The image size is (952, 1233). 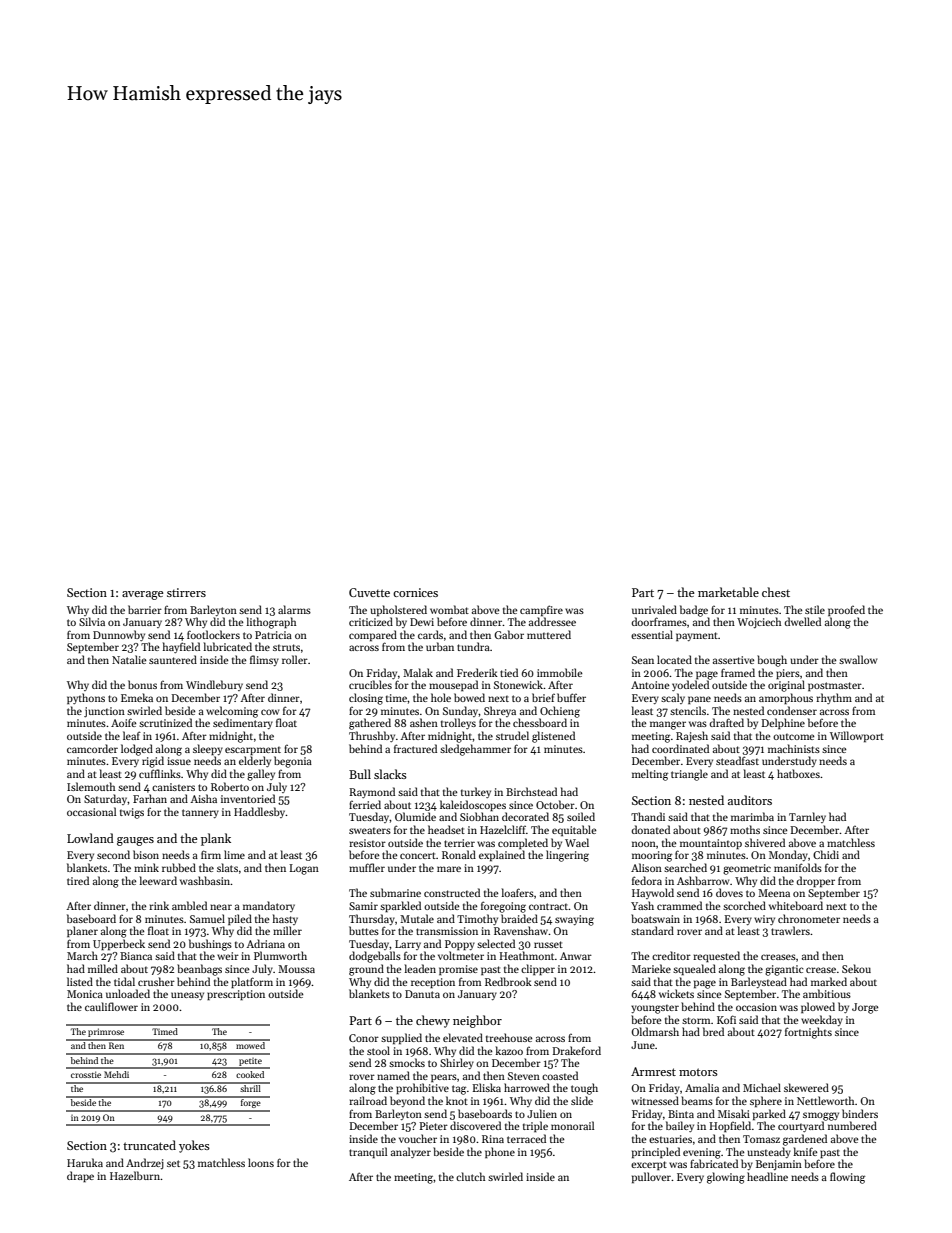 I want to click on Tarnley, so click(x=807, y=817).
